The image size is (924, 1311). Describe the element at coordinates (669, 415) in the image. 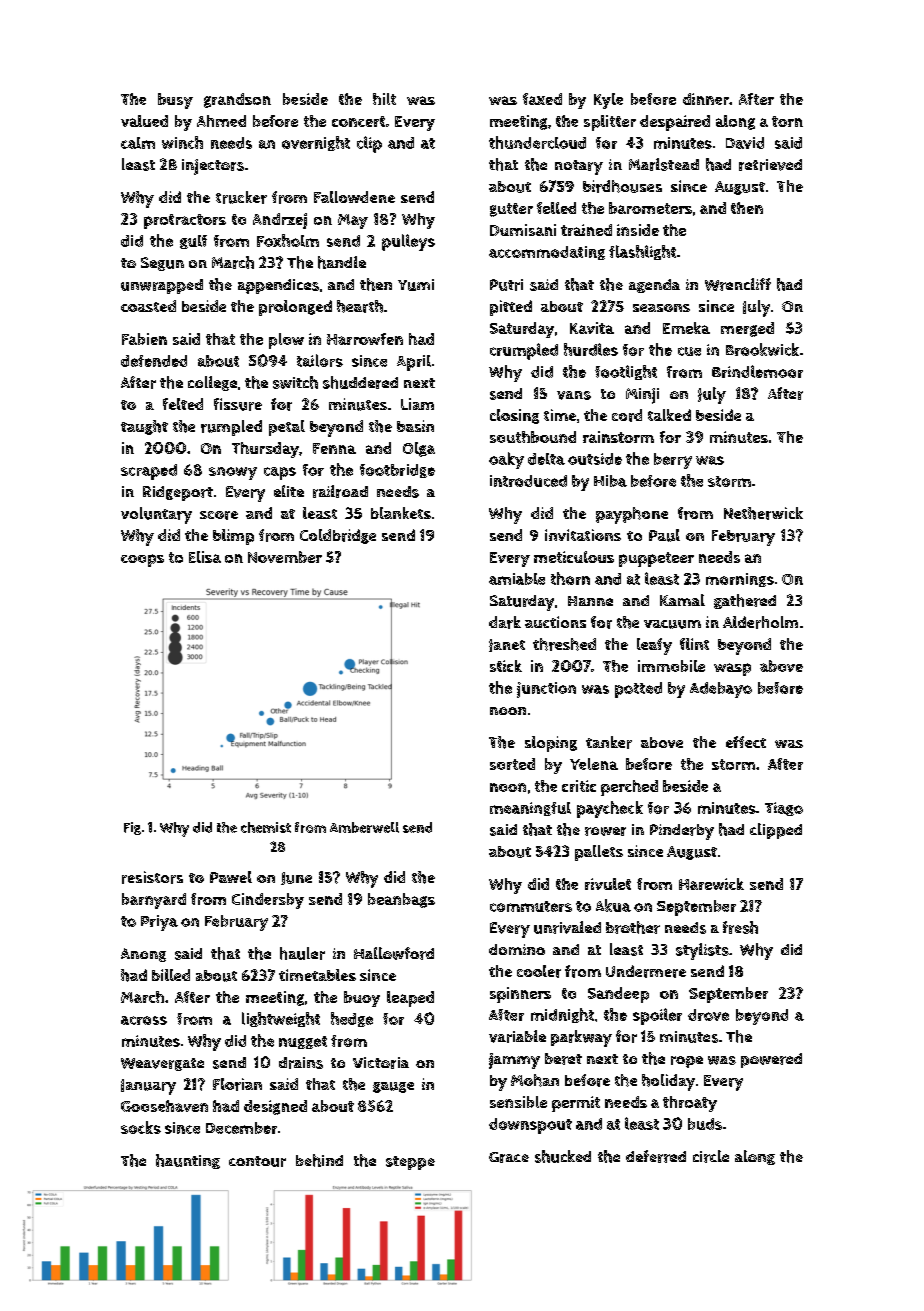

I see `talked` at that location.
